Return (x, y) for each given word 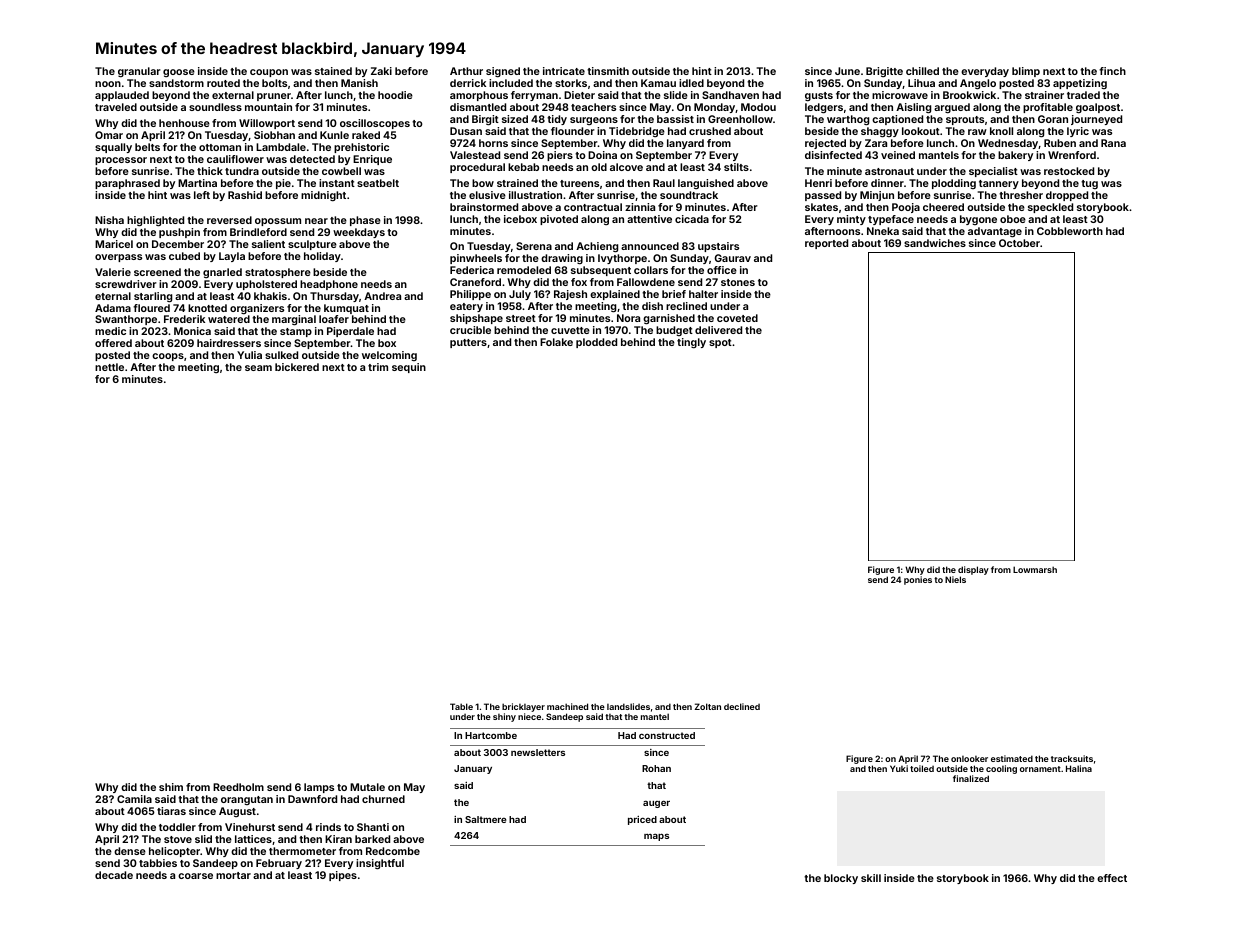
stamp (296, 332)
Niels (955, 579)
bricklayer (523, 707)
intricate (564, 71)
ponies (918, 580)
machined (567, 706)
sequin (409, 368)
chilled (922, 71)
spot (720, 343)
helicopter (174, 852)
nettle (109, 367)
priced (642, 820)
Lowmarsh (1035, 569)
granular (139, 72)
